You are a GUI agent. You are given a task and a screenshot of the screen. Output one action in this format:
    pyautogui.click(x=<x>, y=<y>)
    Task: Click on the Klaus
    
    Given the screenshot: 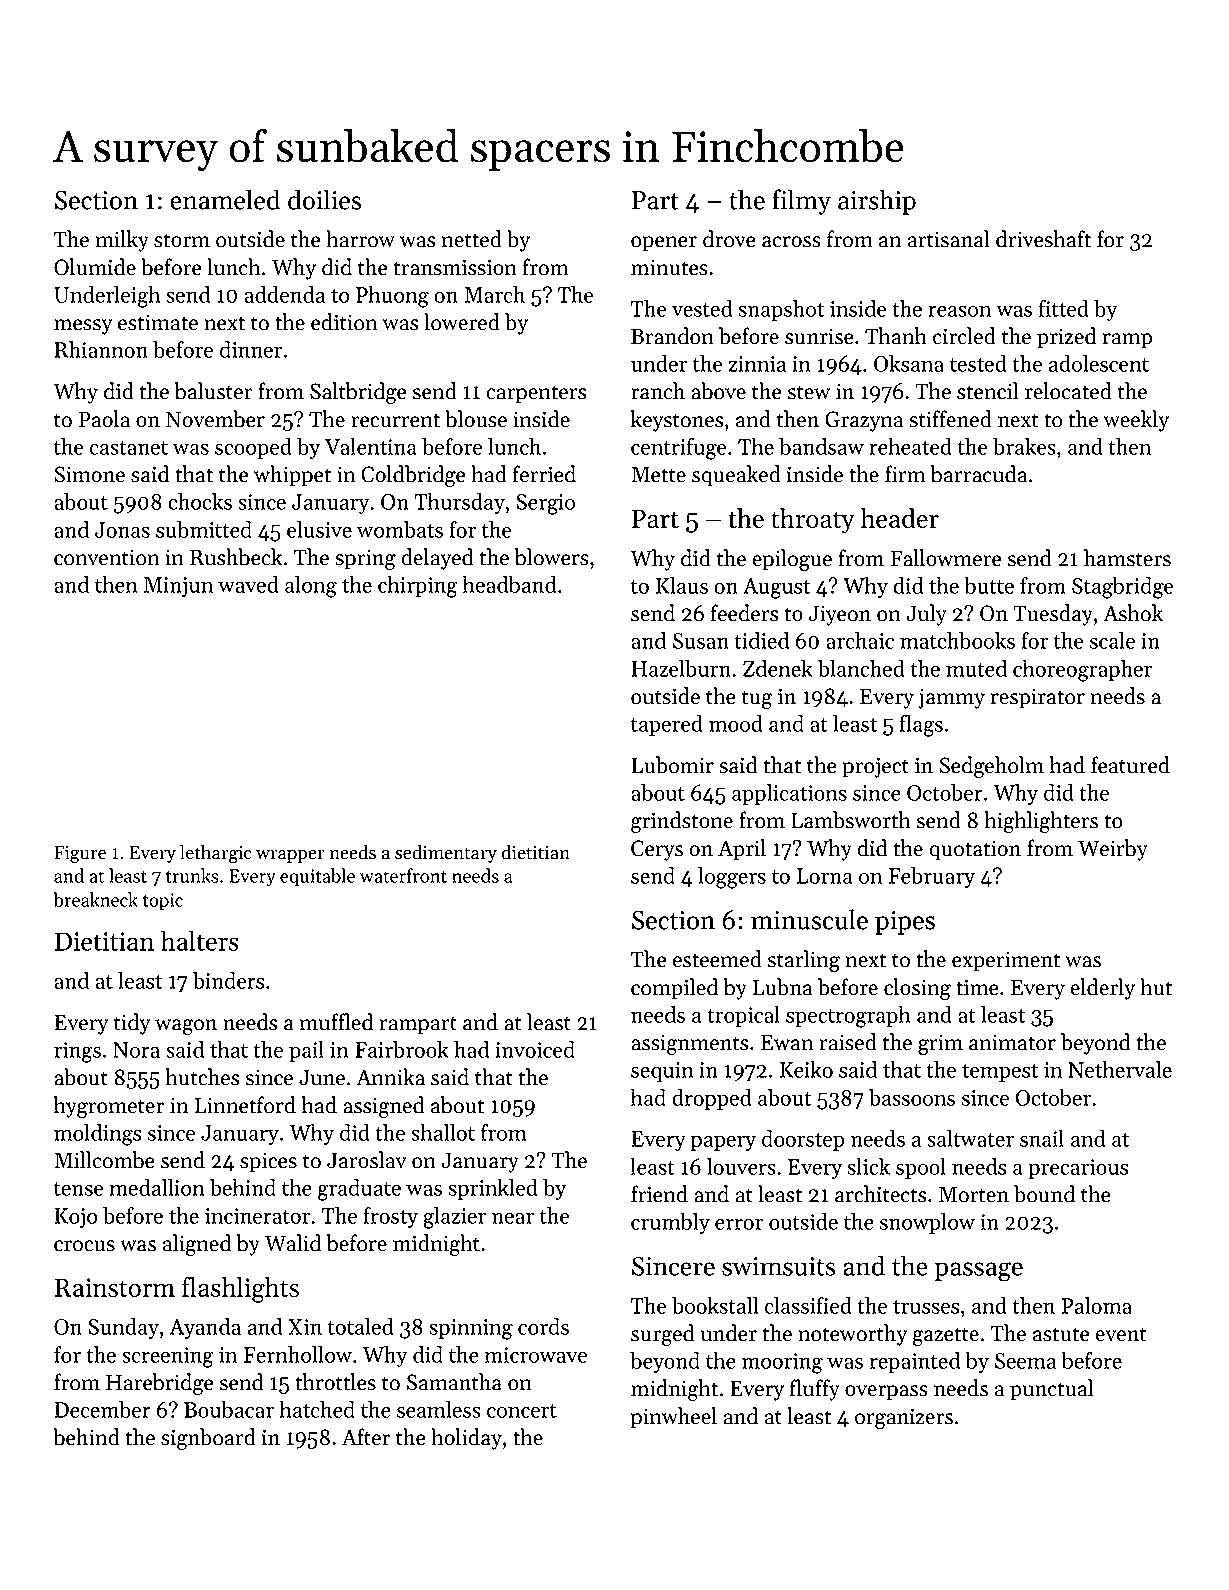 What is the action you would take?
    pyautogui.click(x=682, y=585)
